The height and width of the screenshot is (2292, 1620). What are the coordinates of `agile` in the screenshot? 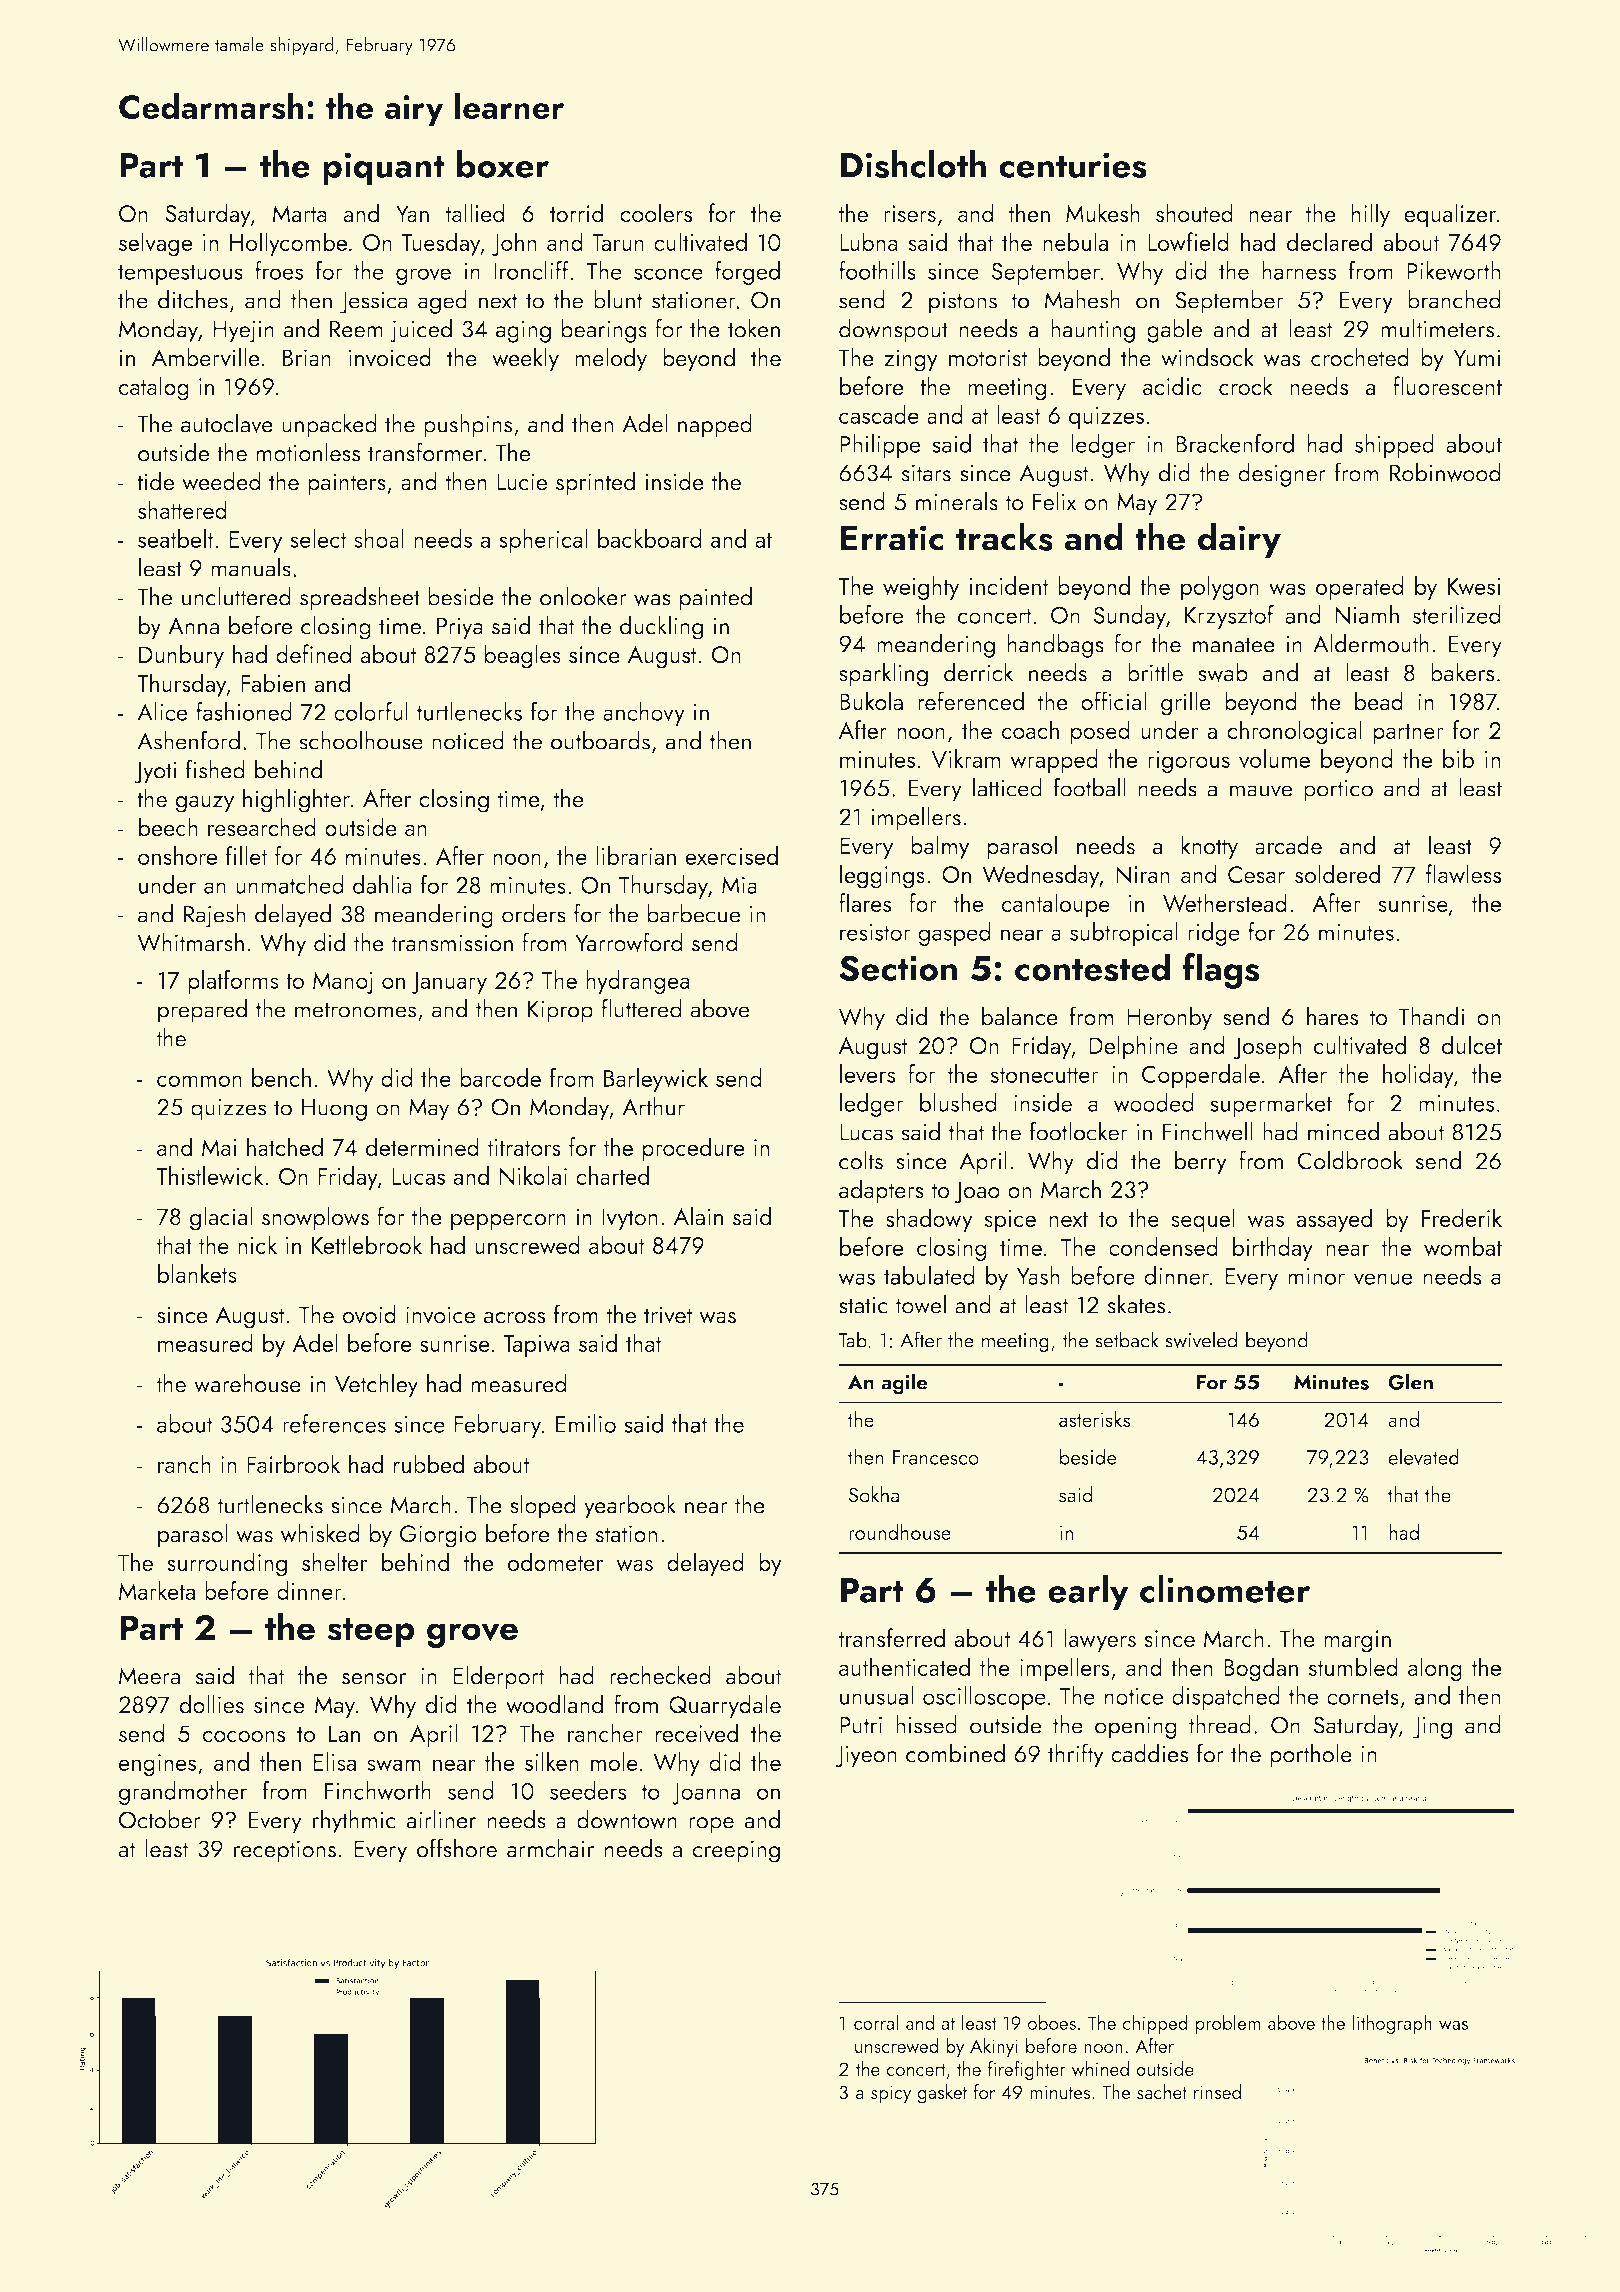 It's located at (904, 1384).
